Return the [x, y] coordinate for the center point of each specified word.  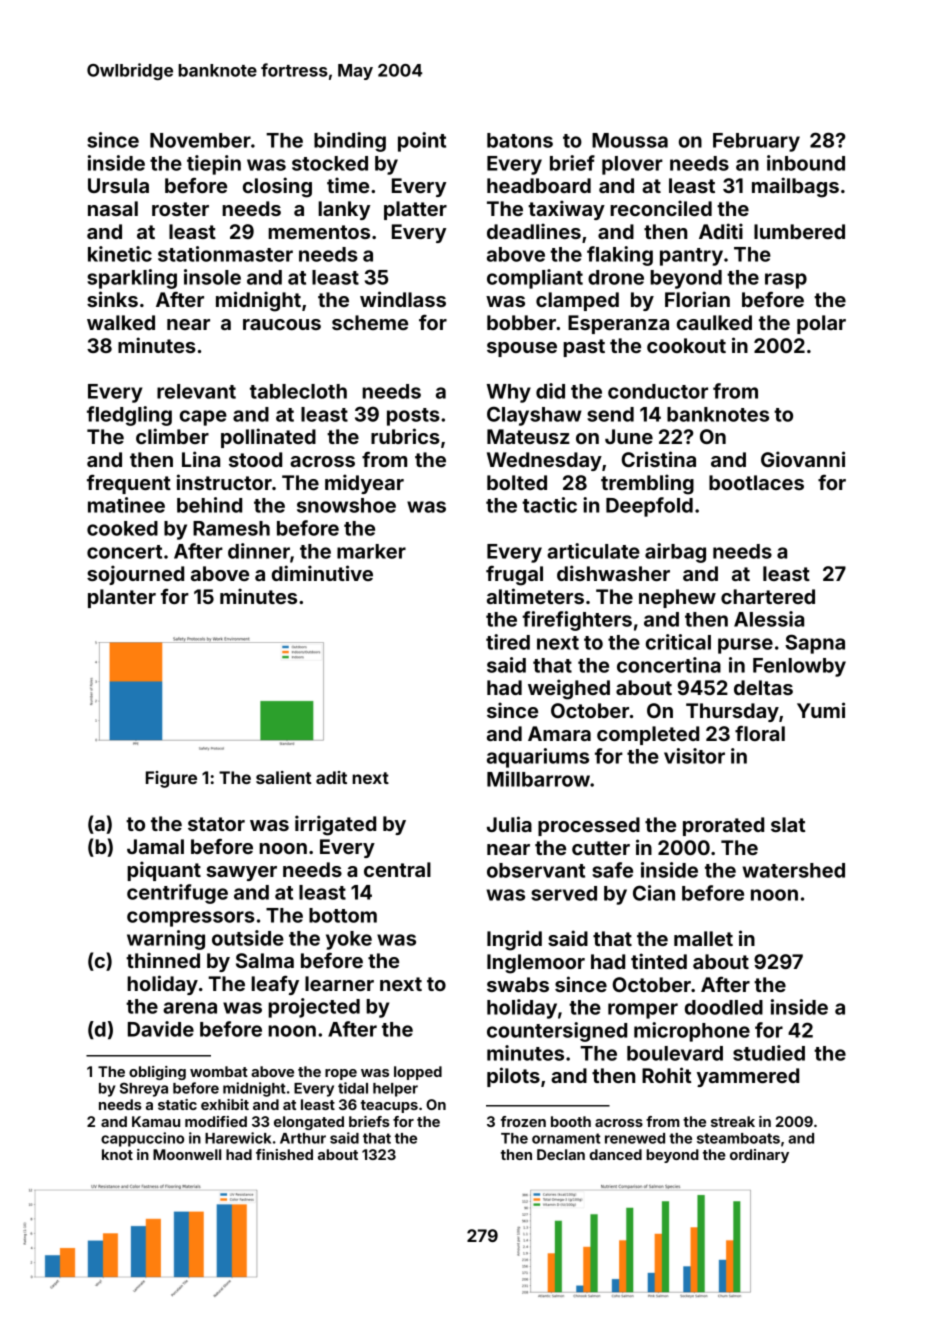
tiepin [214, 165]
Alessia [769, 619]
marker [371, 551]
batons [520, 140]
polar [821, 324]
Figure [171, 779]
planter [122, 598]
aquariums [538, 758]
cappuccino [142, 1139]
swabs [518, 984]
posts [413, 417]
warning [166, 940]
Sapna [815, 644]
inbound [806, 163]
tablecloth [298, 391]
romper [643, 1011]
